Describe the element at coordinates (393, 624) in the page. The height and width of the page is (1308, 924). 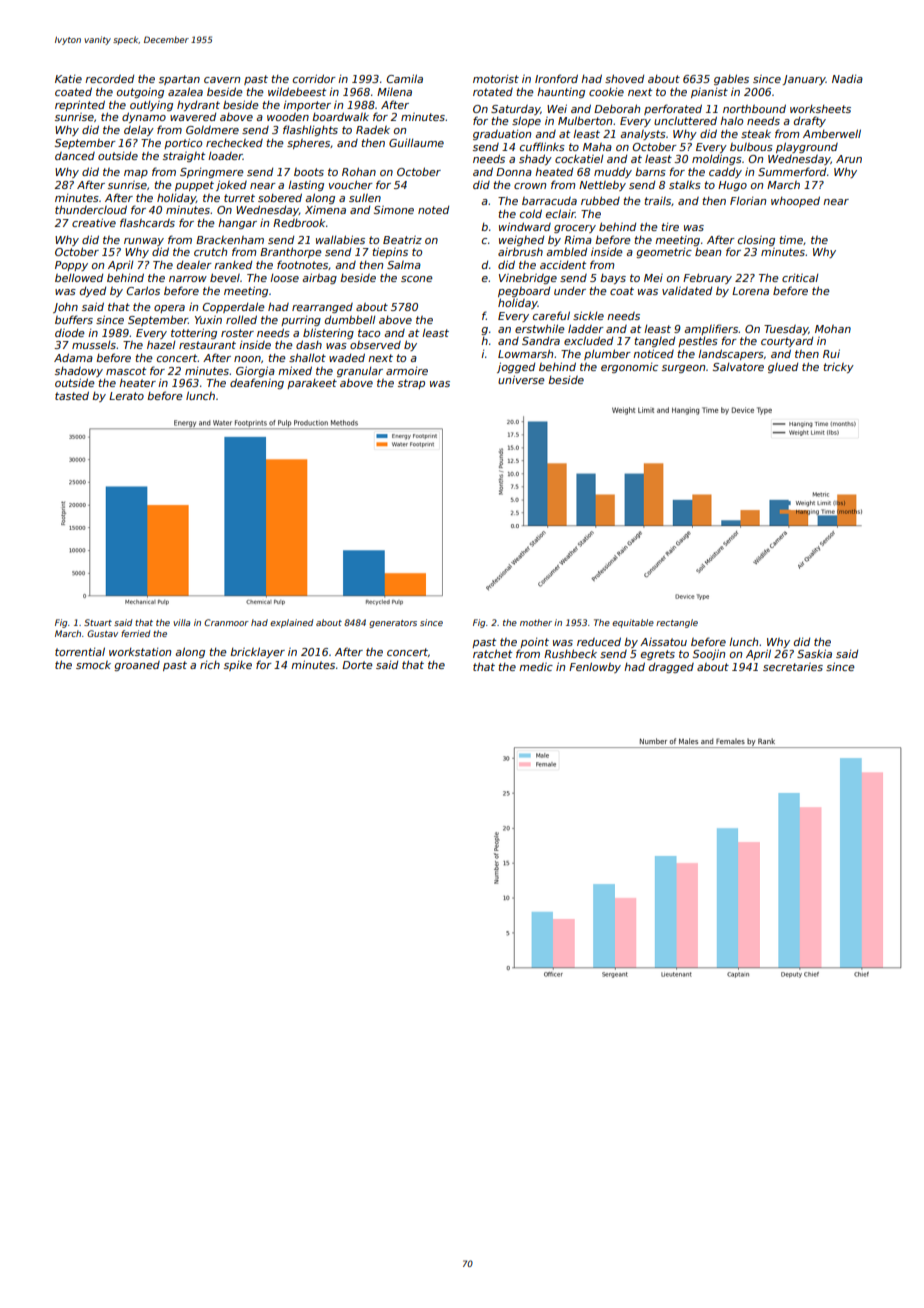
I see `generators` at that location.
